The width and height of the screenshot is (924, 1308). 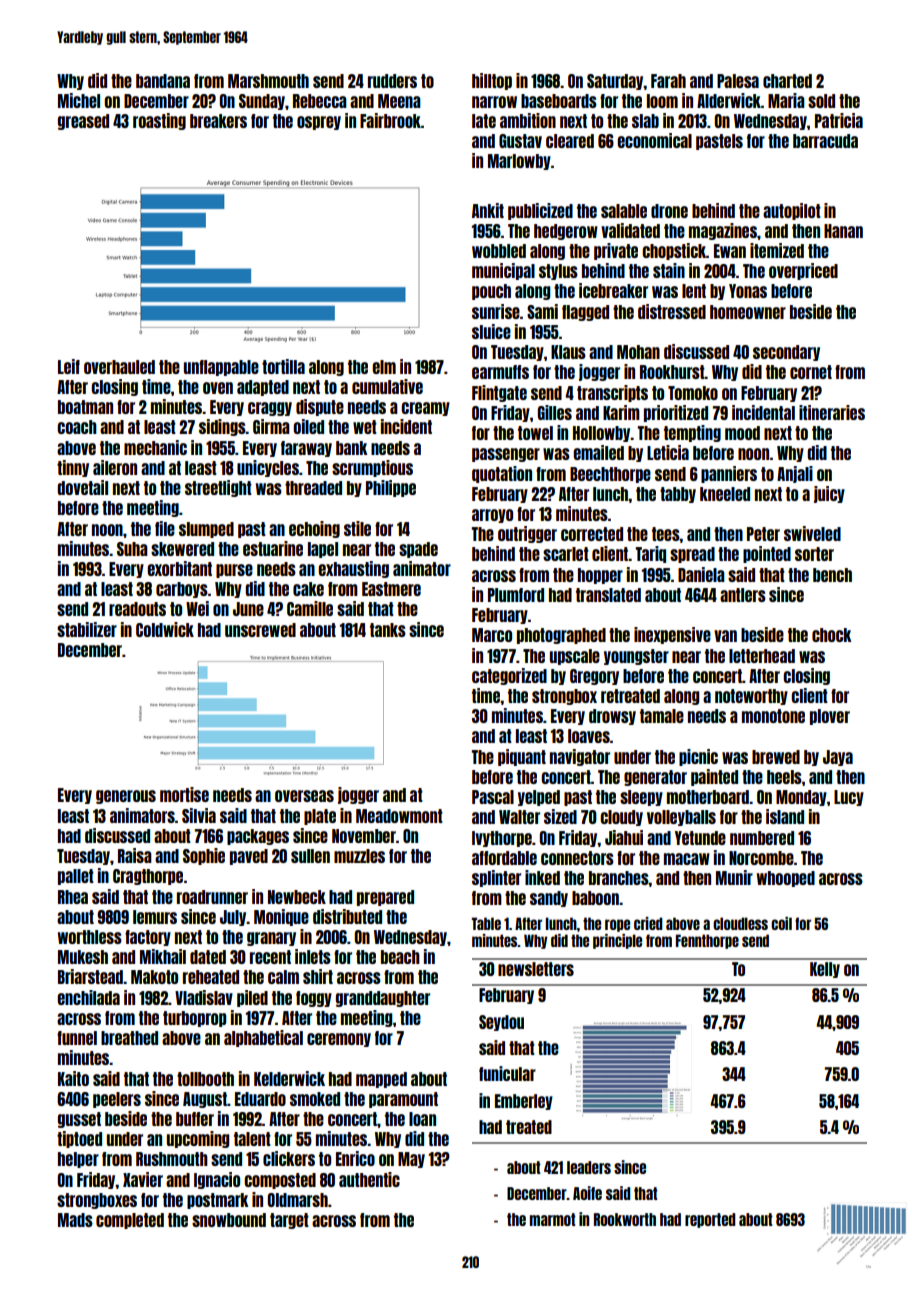 I want to click on Mads, so click(x=75, y=1220).
